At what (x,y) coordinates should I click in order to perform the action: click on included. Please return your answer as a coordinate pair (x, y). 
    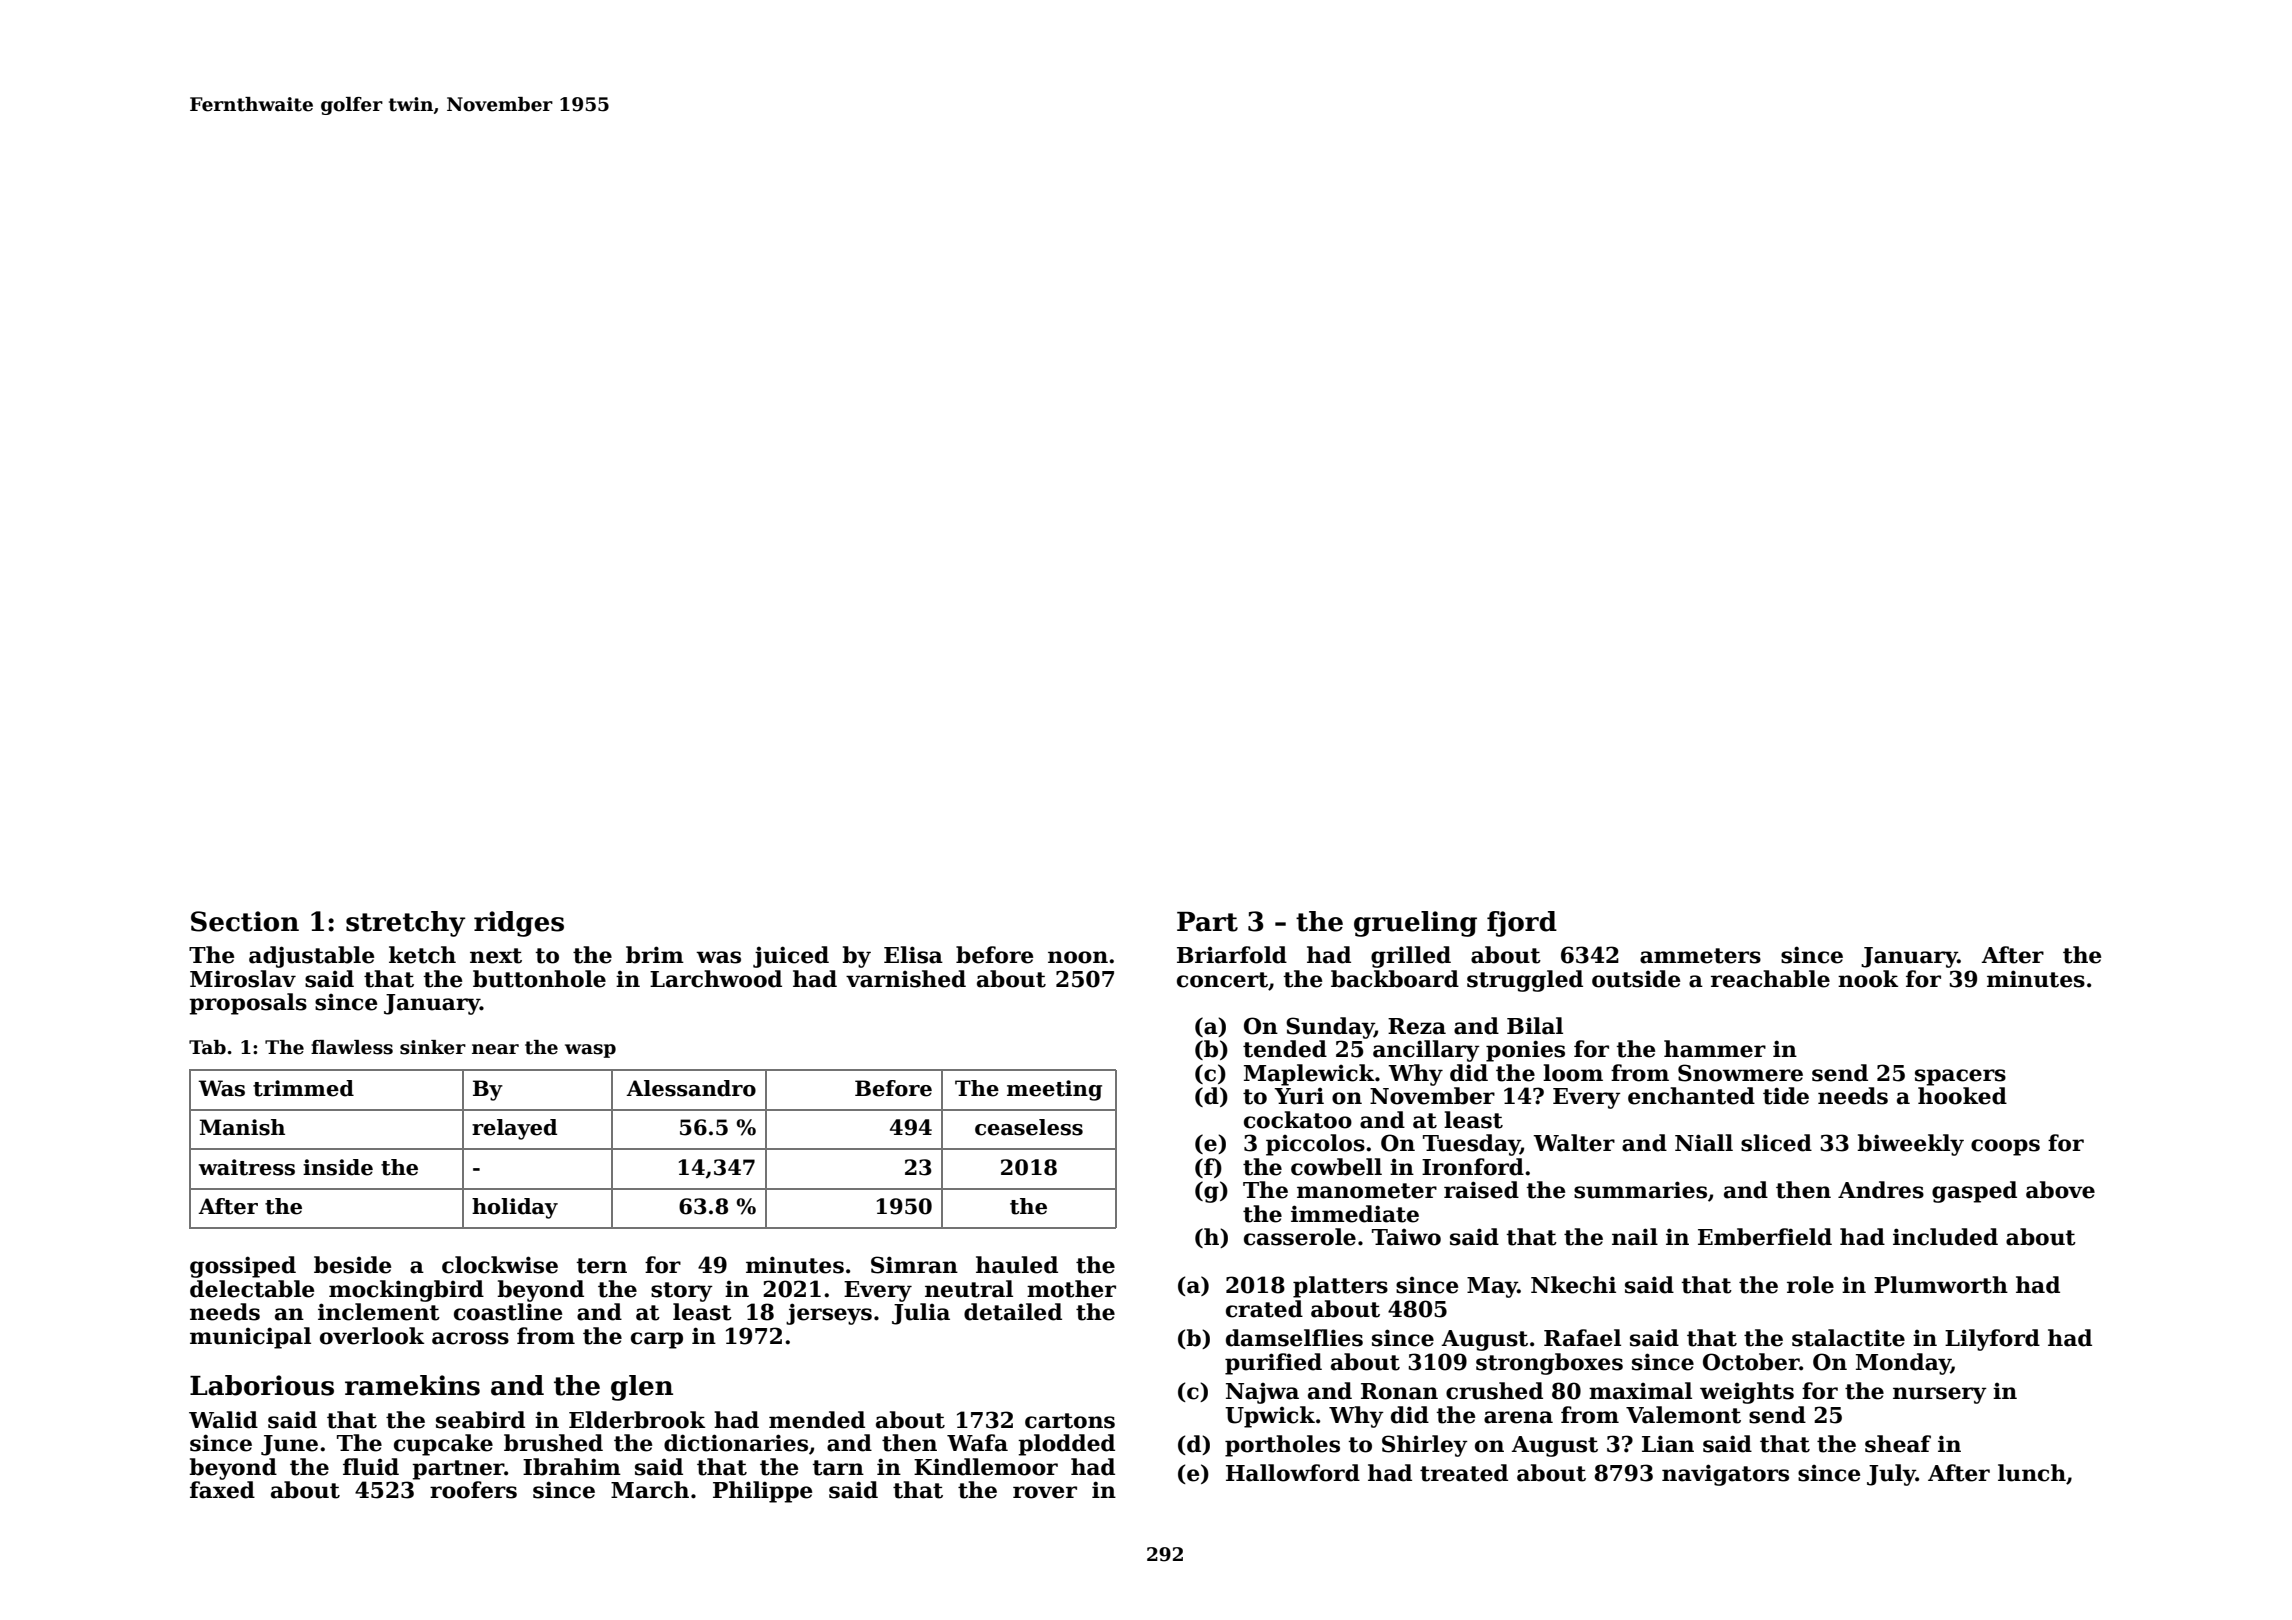
    Looking at the image, I should click on (1945, 1237).
